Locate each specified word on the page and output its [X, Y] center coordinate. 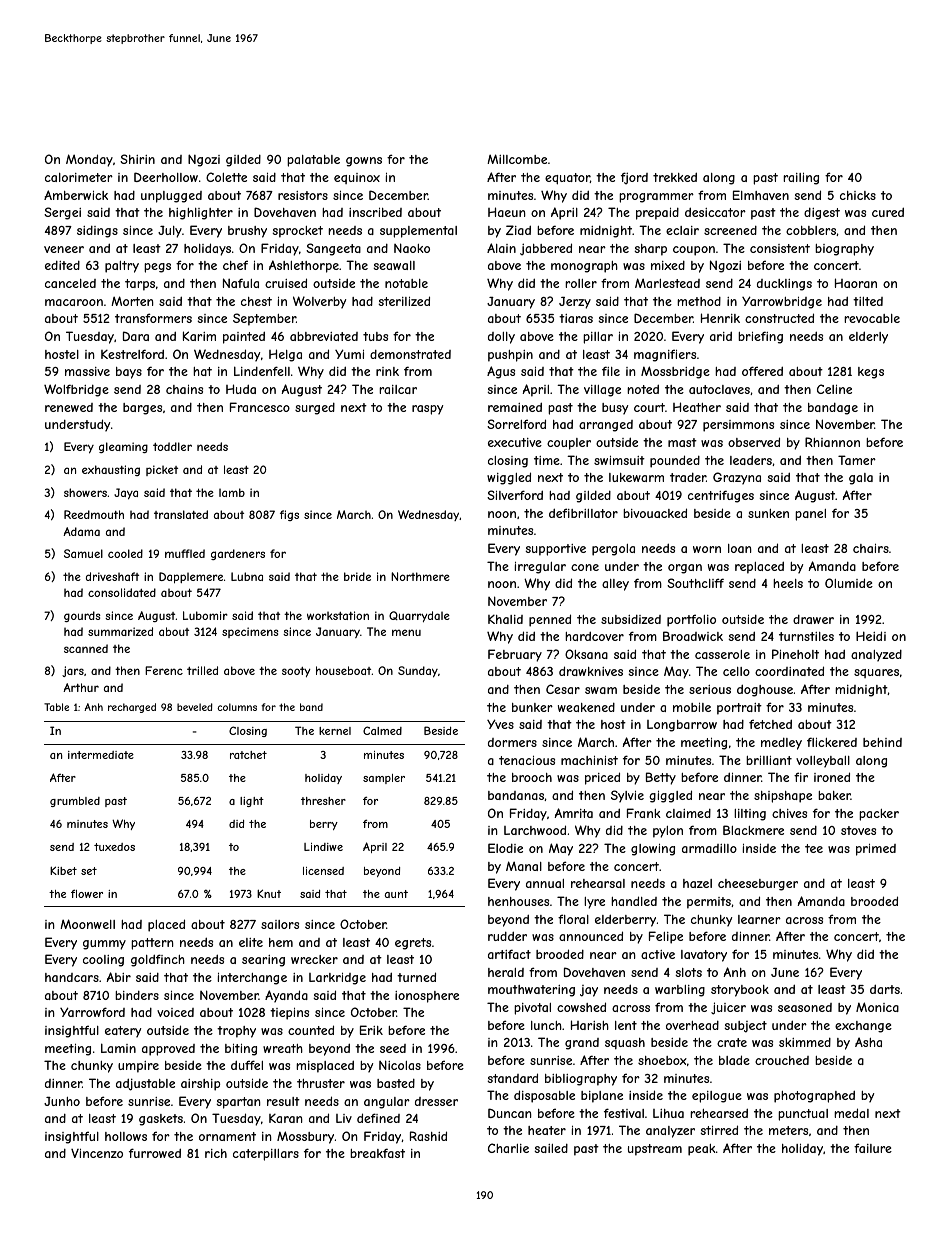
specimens [250, 632]
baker [834, 795]
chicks [858, 195]
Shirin [137, 159]
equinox [357, 178]
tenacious [527, 760]
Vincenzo [97, 1153]
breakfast [377, 1153]
